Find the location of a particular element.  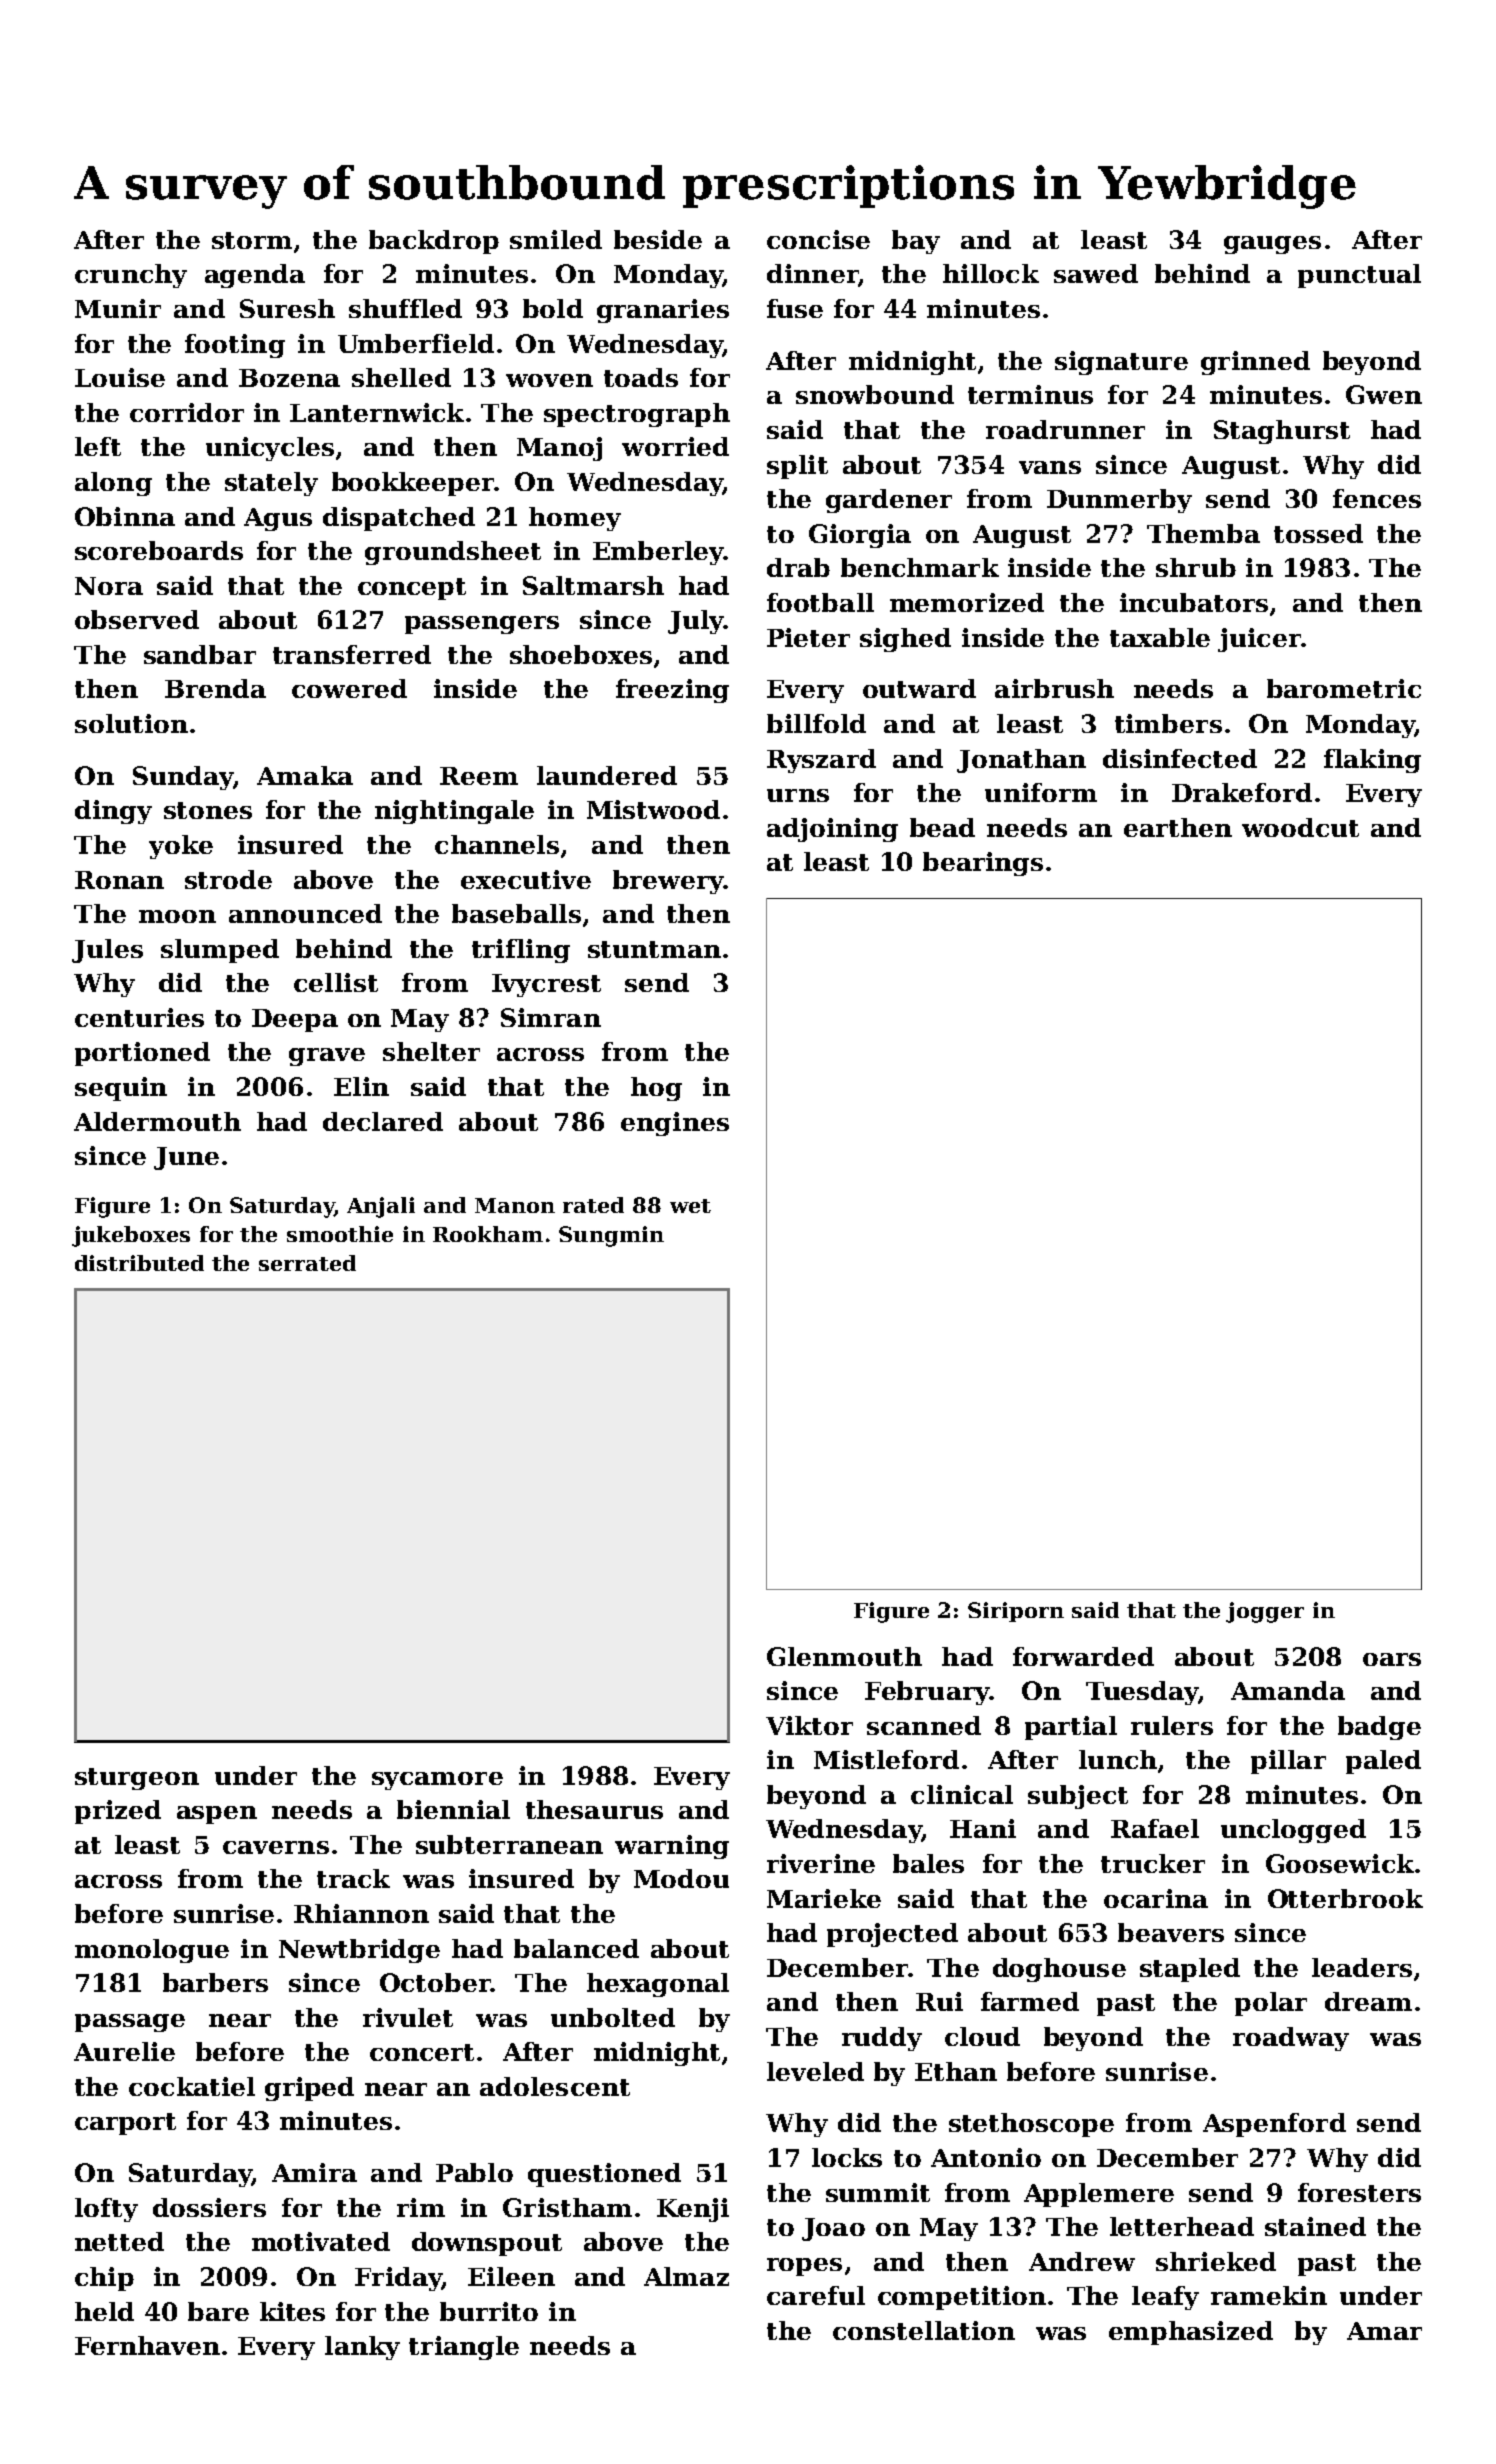

smoothie is located at coordinates (340, 1234).
